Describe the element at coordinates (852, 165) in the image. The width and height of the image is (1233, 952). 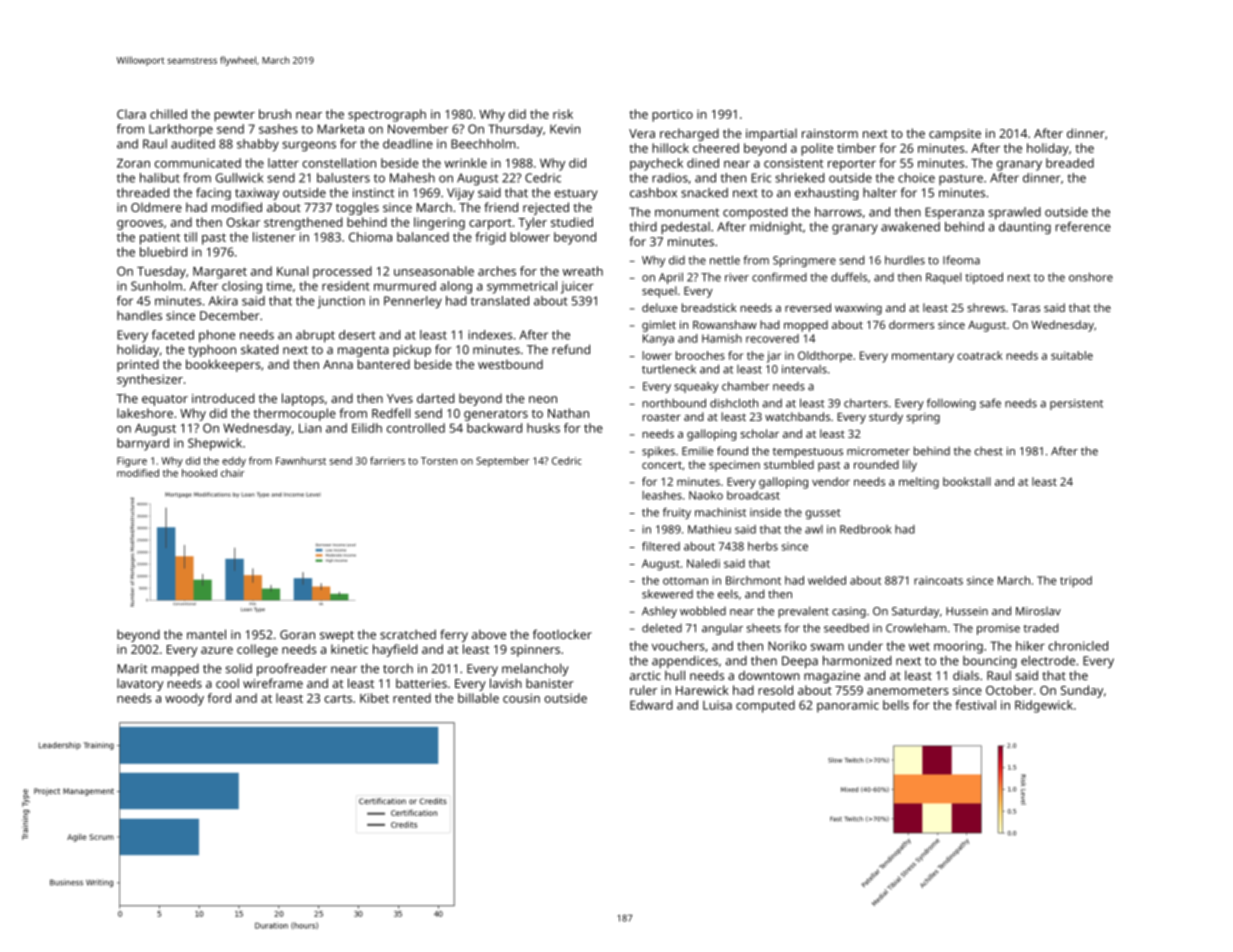
I see `reporter` at that location.
